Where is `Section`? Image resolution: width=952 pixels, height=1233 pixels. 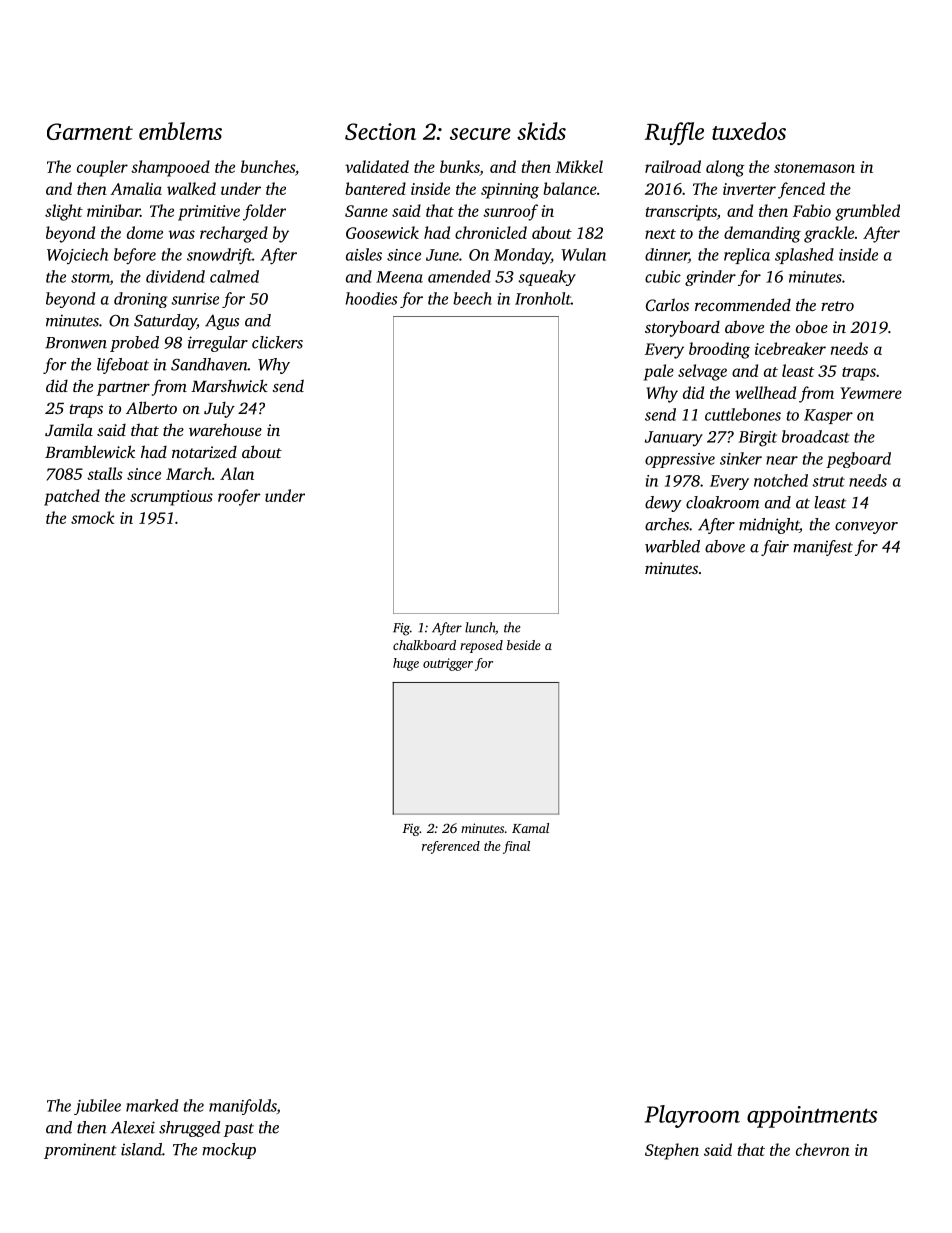
Section is located at coordinates (380, 131).
